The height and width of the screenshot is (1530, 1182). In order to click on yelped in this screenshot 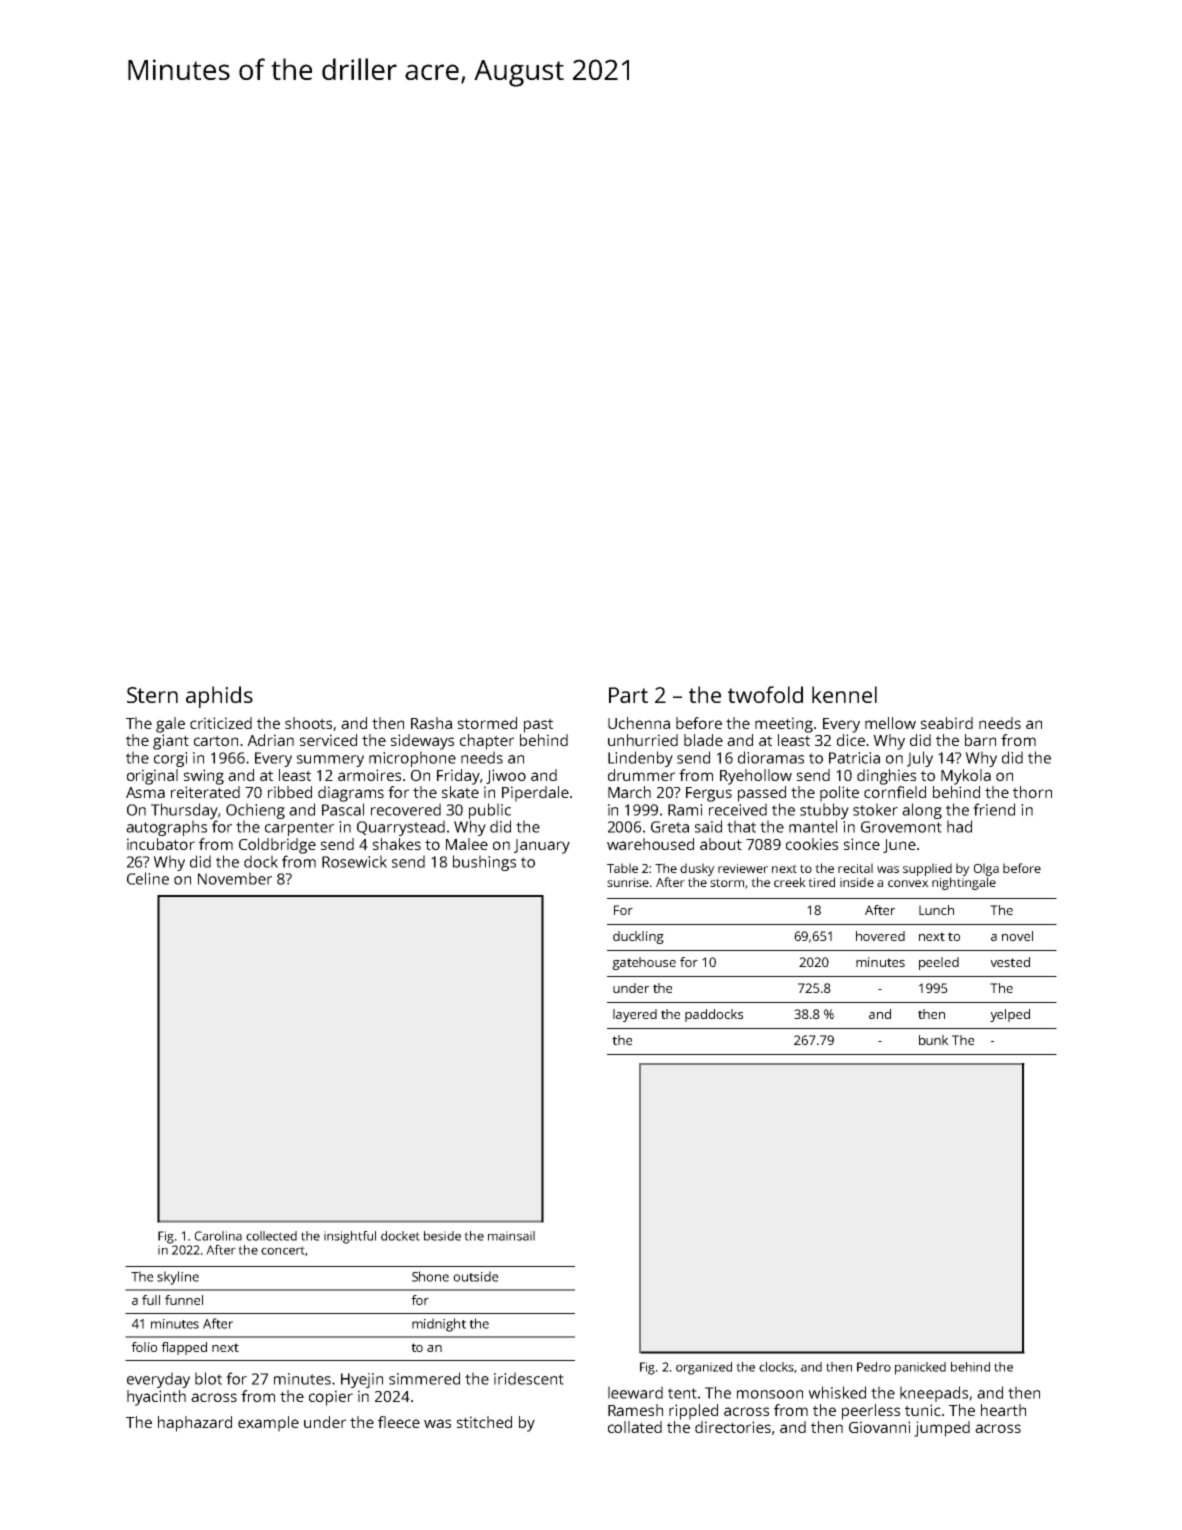, I will do `click(1010, 1015)`.
